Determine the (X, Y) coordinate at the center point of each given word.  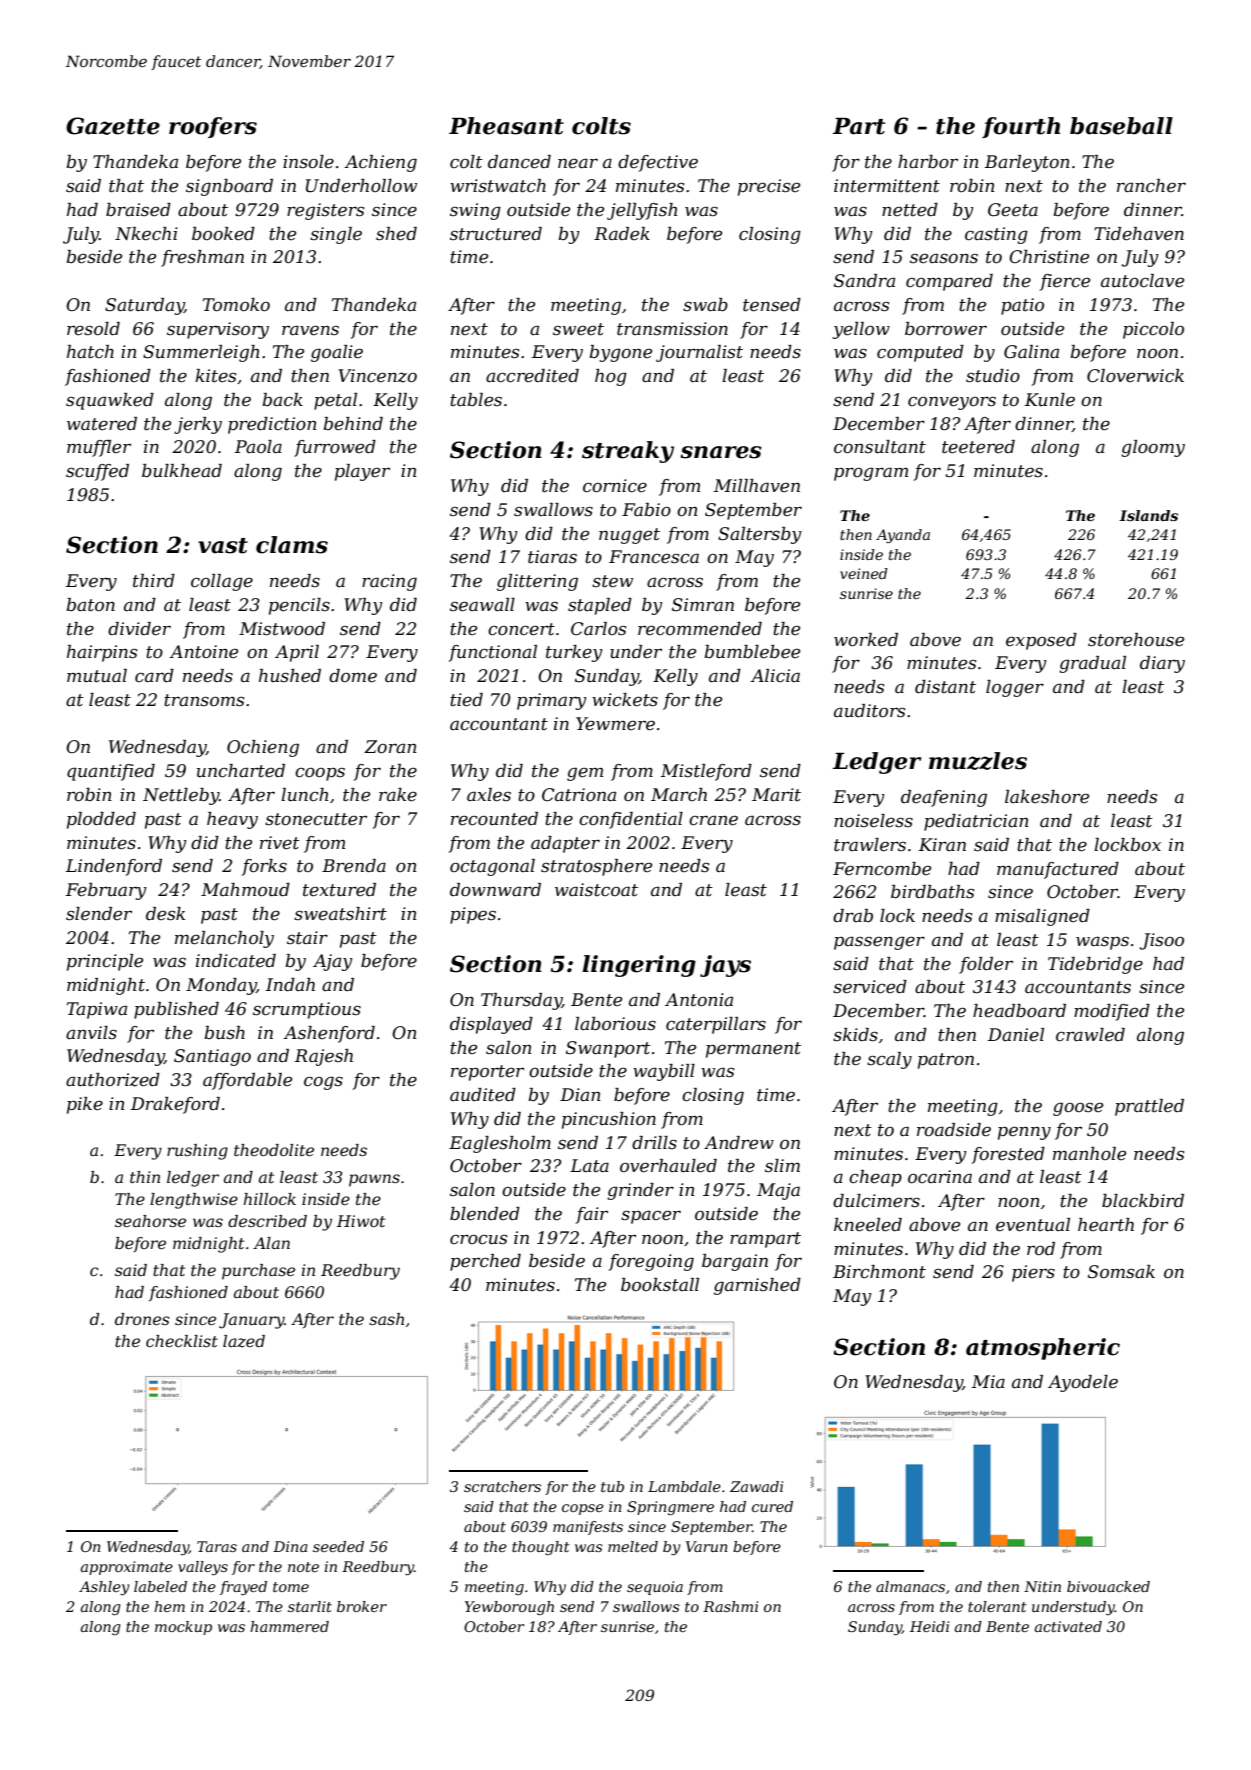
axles (489, 795)
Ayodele (1083, 1383)
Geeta (1013, 210)
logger (1015, 688)
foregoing (651, 1262)
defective (658, 163)
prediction (272, 425)
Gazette (113, 126)
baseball (1121, 126)
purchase (258, 1272)
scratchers (502, 1486)
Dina (290, 1546)
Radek (622, 233)
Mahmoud (245, 889)
